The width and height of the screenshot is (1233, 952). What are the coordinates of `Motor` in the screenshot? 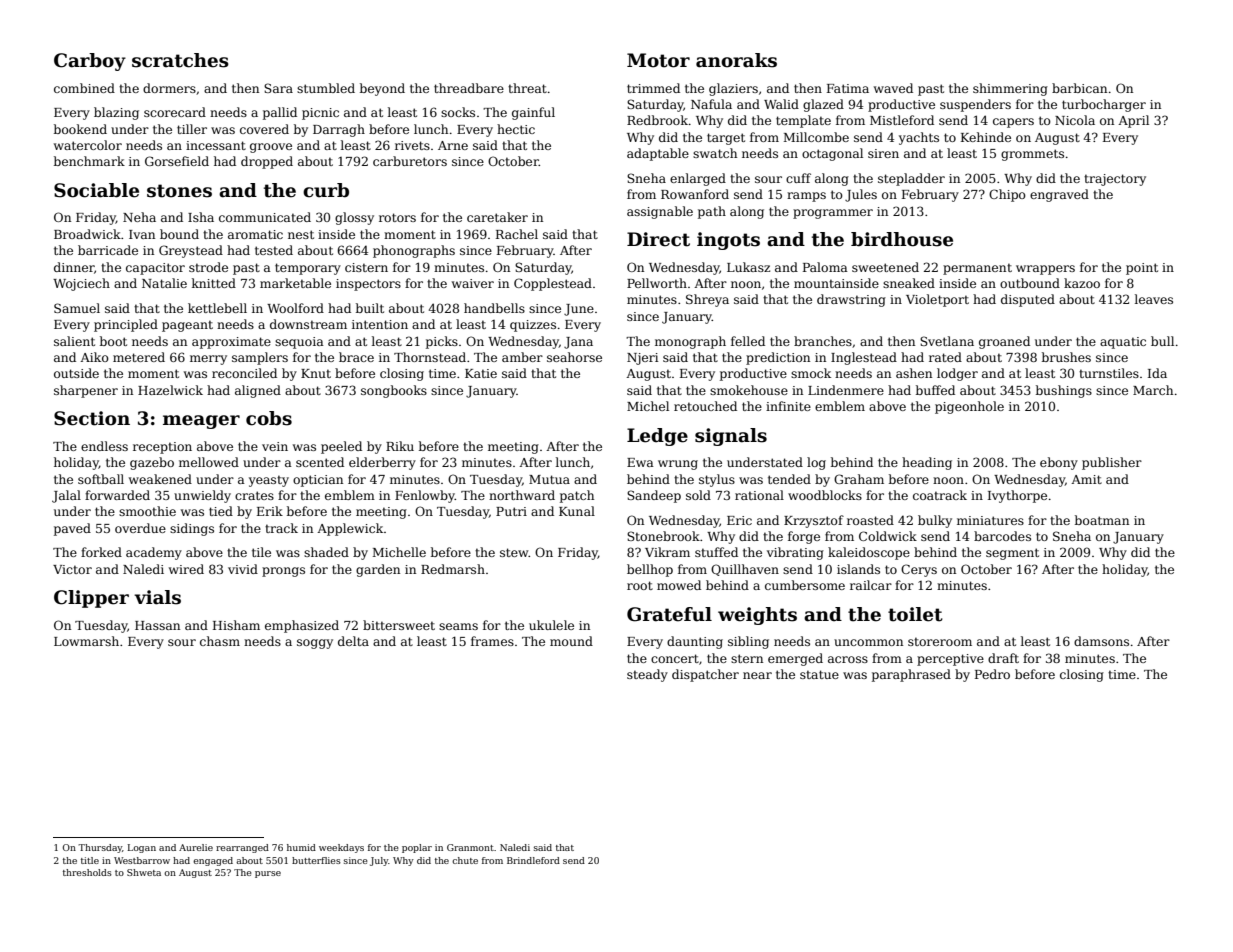 It's located at (658, 60).
